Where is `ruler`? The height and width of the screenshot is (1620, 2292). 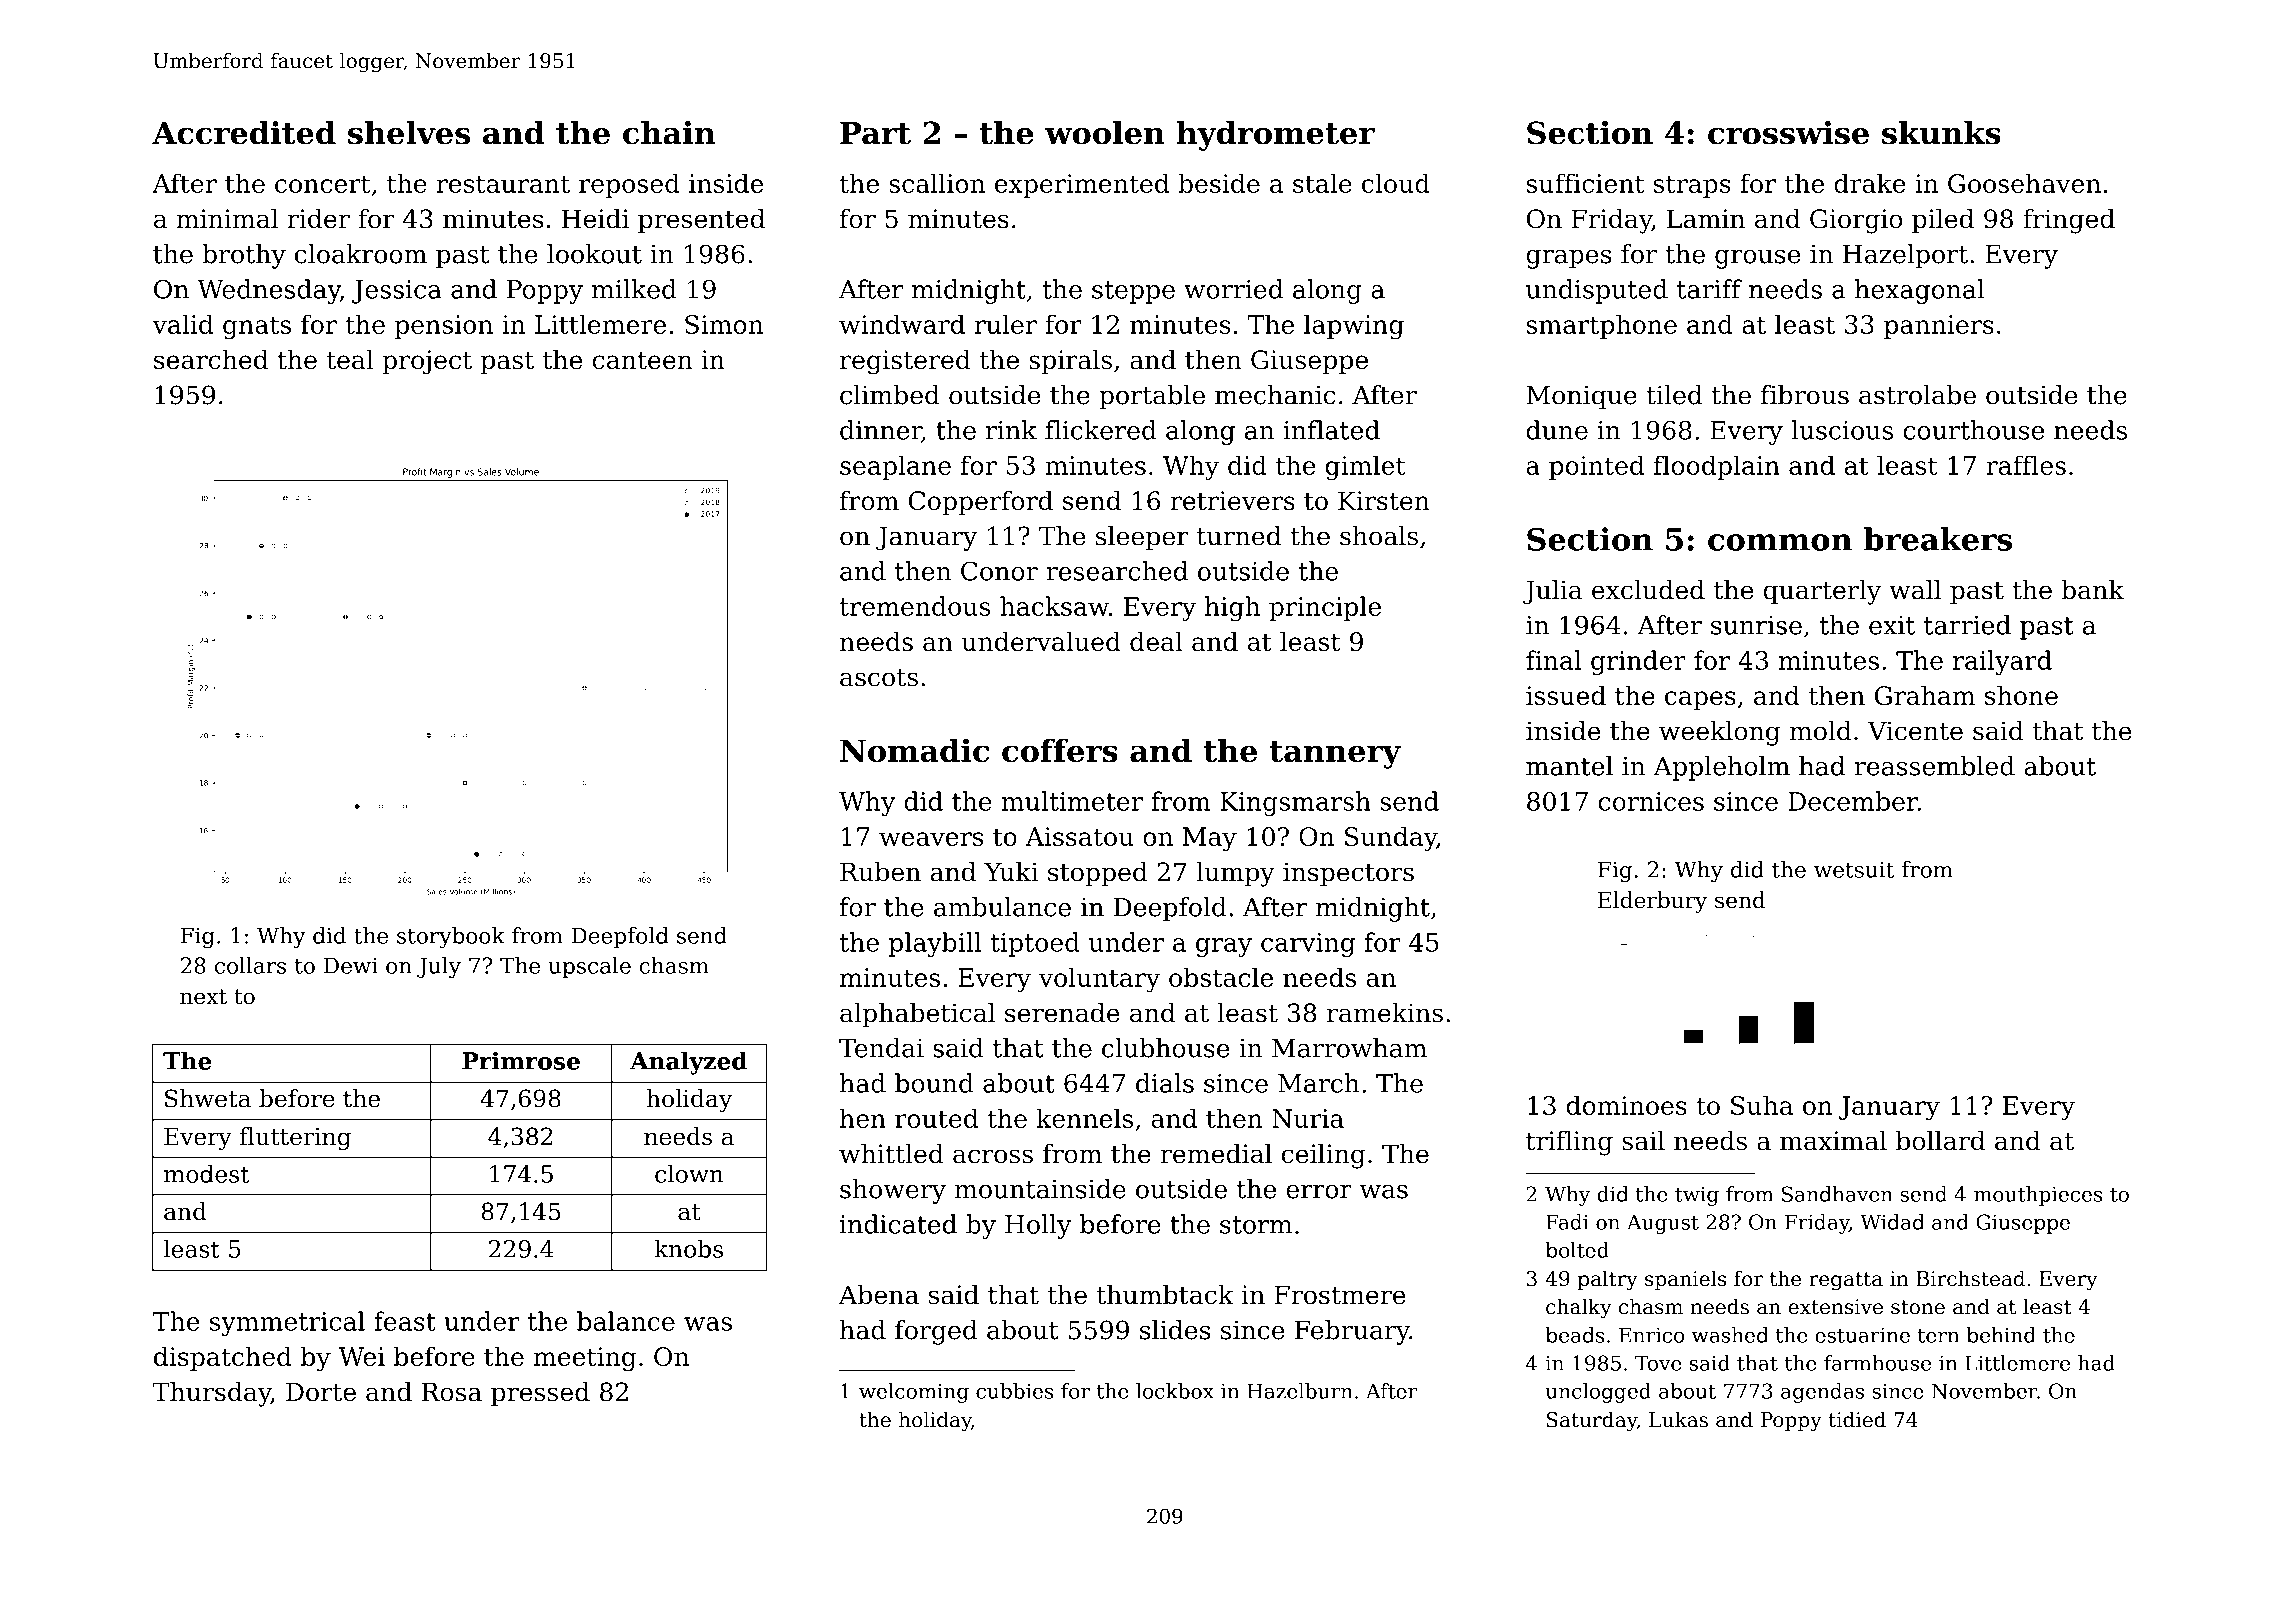
ruler is located at coordinates (1005, 324).
